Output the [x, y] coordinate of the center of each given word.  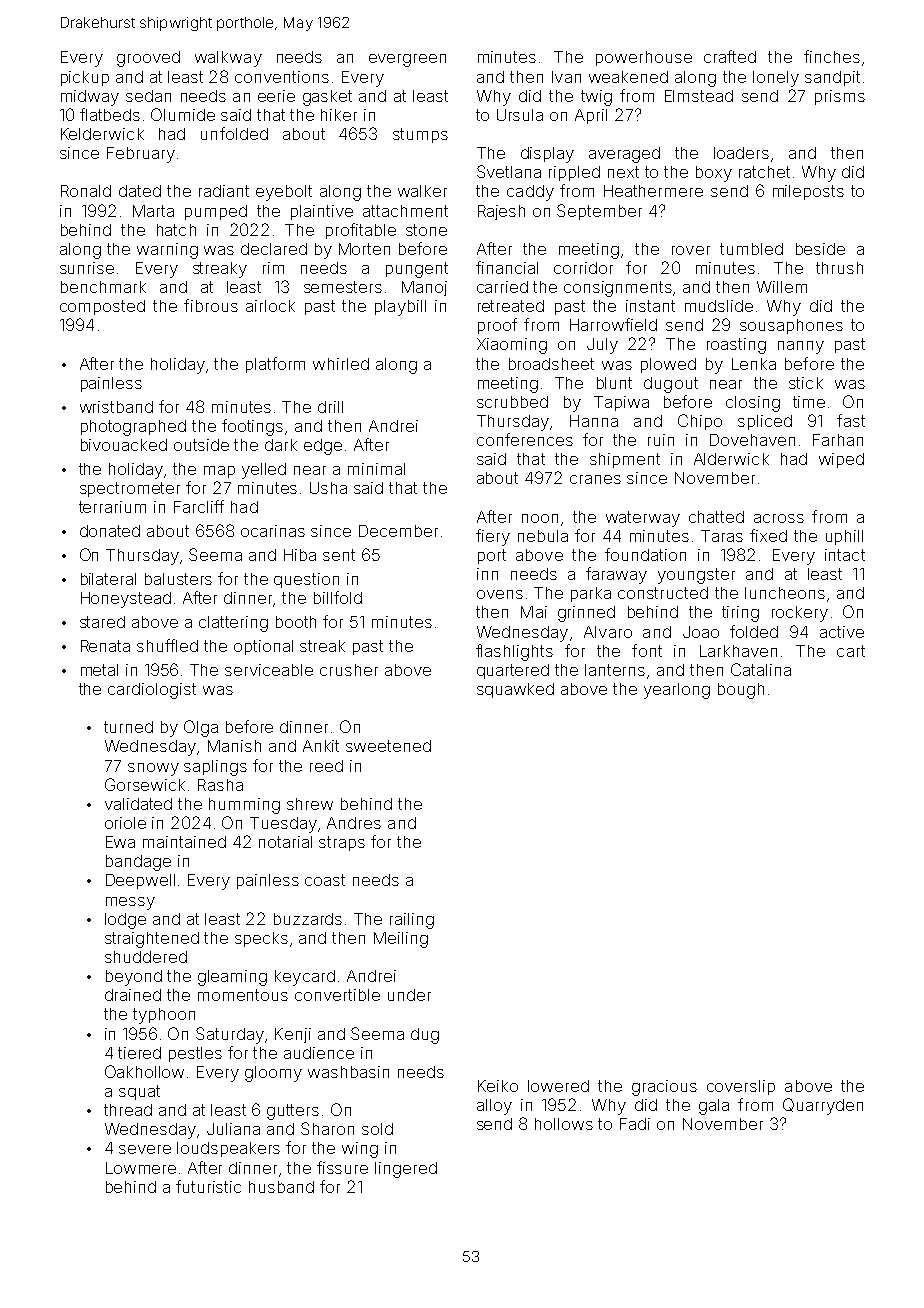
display [547, 155]
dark [281, 445]
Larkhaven [738, 651]
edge [323, 447]
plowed [668, 365]
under [409, 995]
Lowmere [141, 1168]
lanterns [615, 670]
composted [102, 307]
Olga [201, 728]
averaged [624, 155]
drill [330, 407]
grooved [148, 59]
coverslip [741, 1087]
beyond [134, 978]
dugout [671, 385]
